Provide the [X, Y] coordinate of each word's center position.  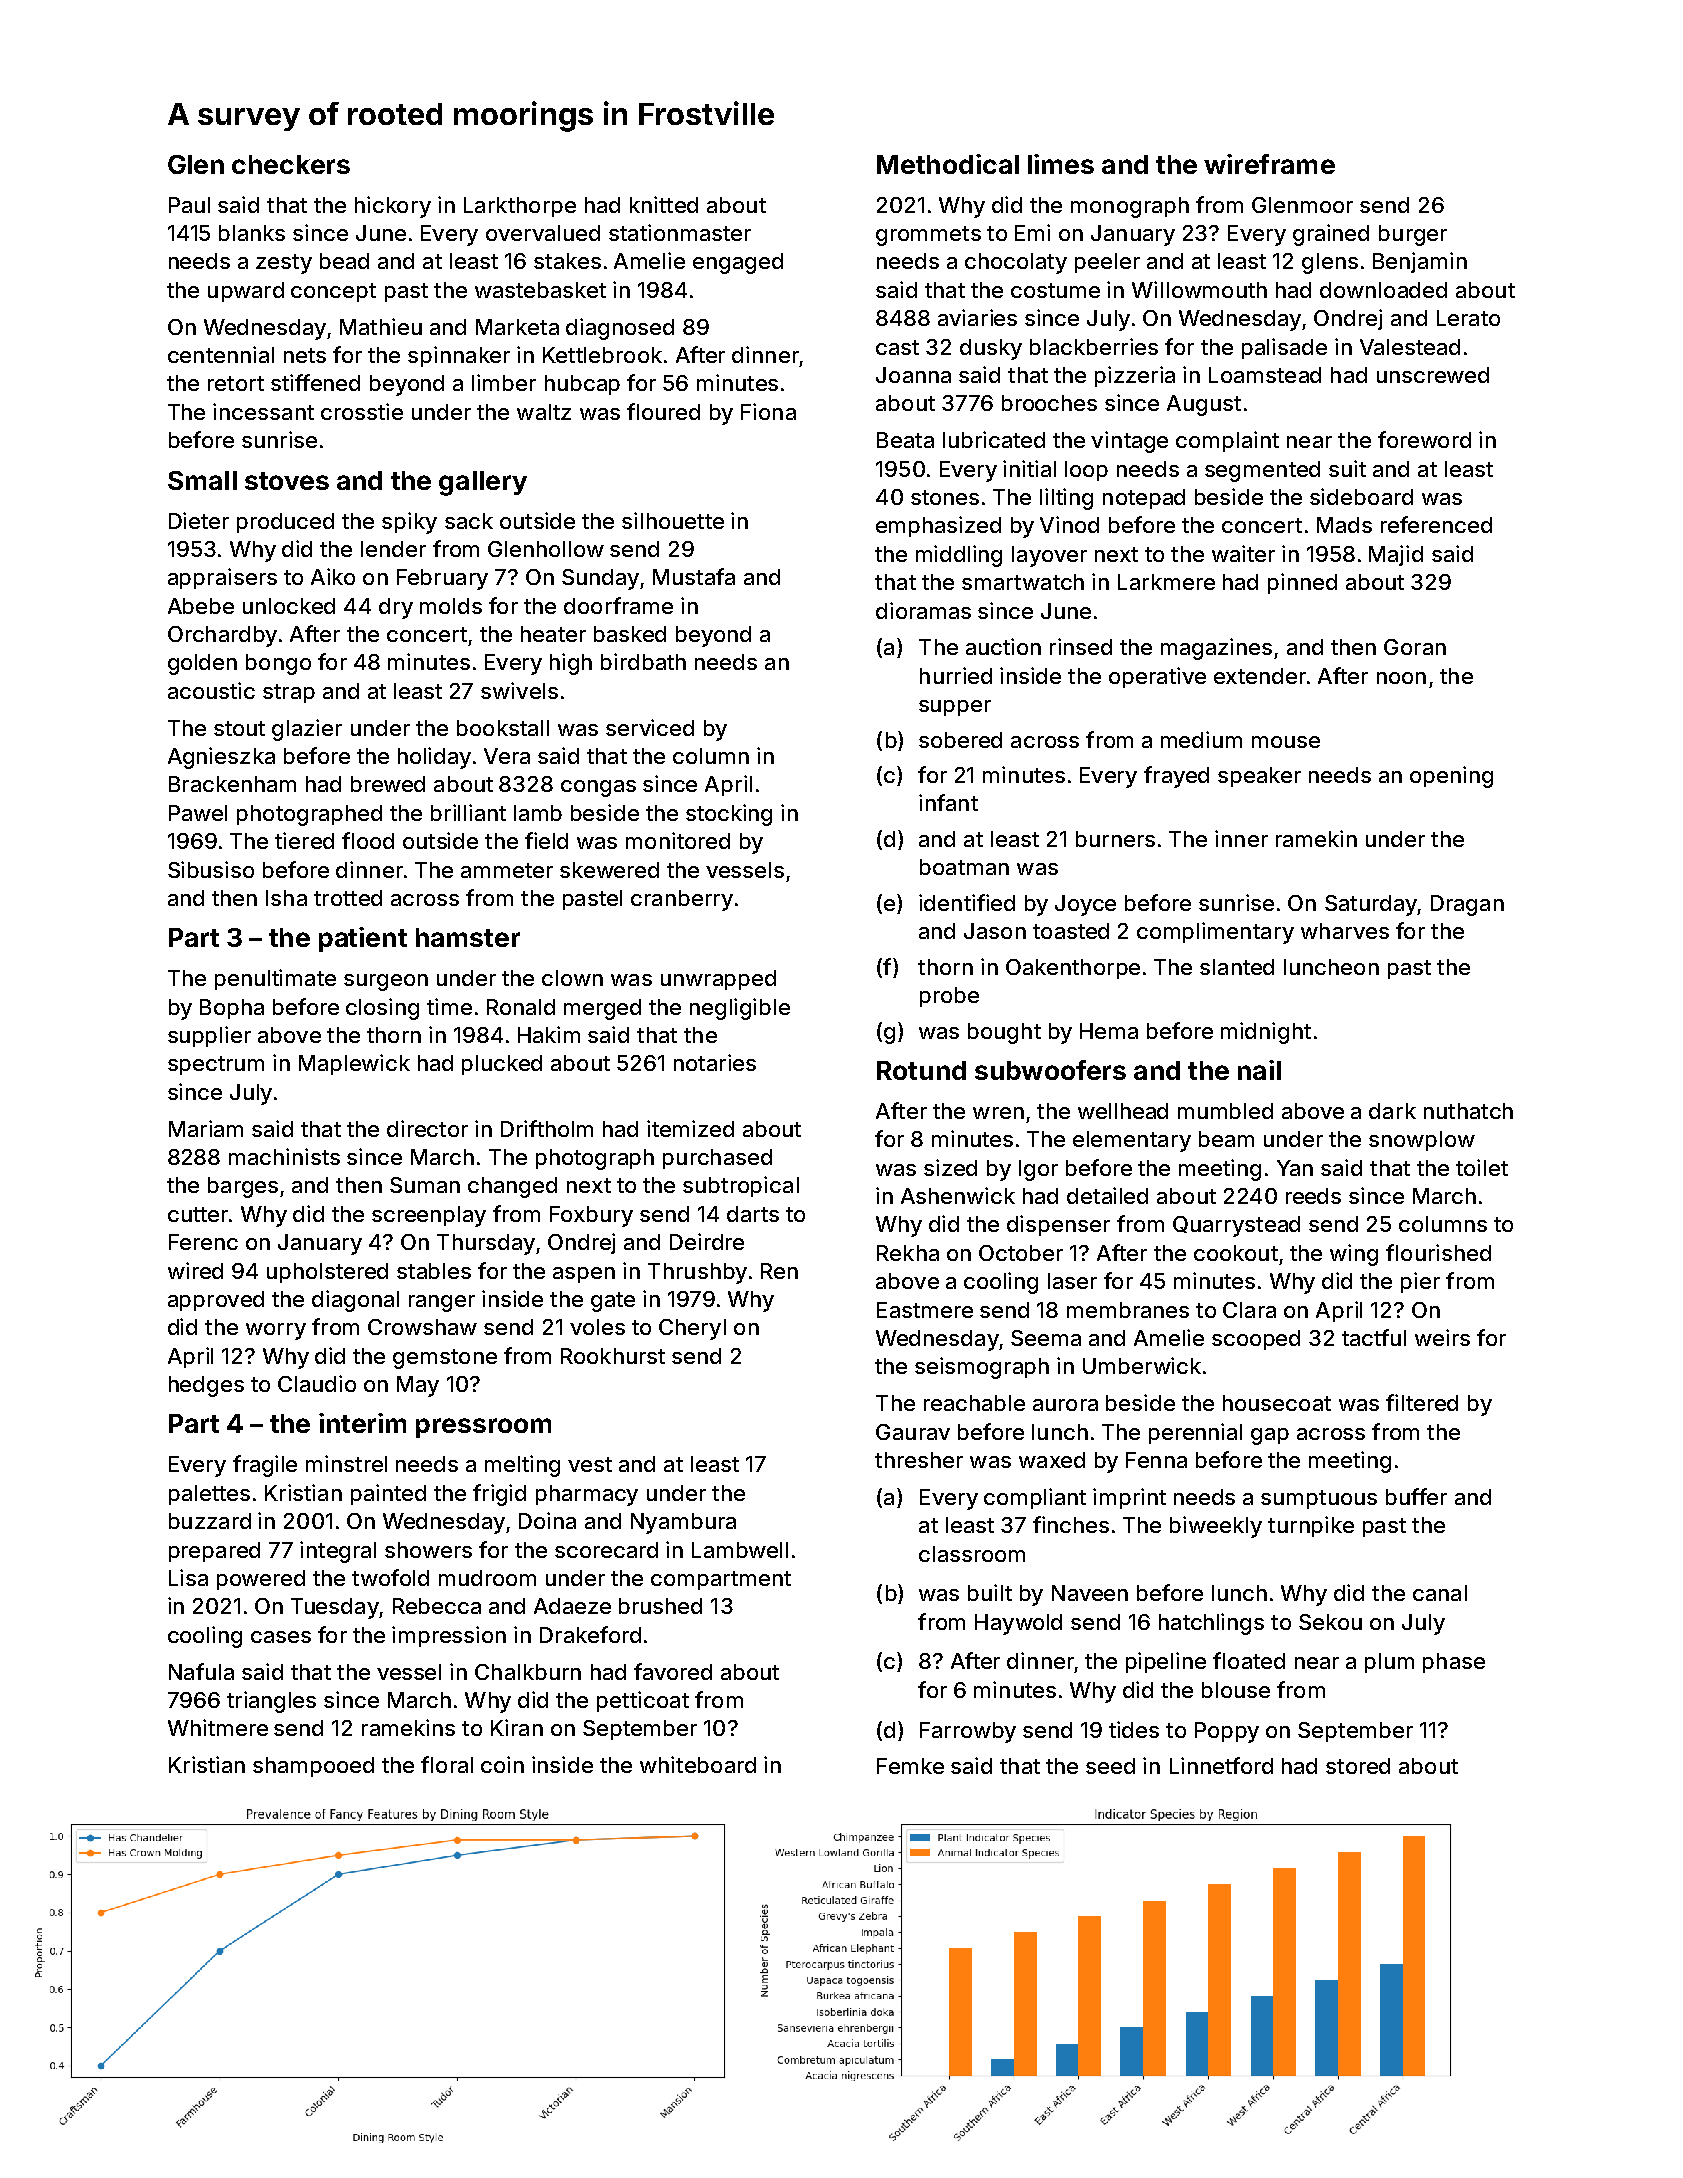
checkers [291, 164]
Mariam [206, 1128]
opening [1451, 777]
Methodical [948, 164]
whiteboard [698, 1764]
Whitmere [218, 1727]
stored [1358, 1766]
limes [1061, 164]
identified [967, 902]
